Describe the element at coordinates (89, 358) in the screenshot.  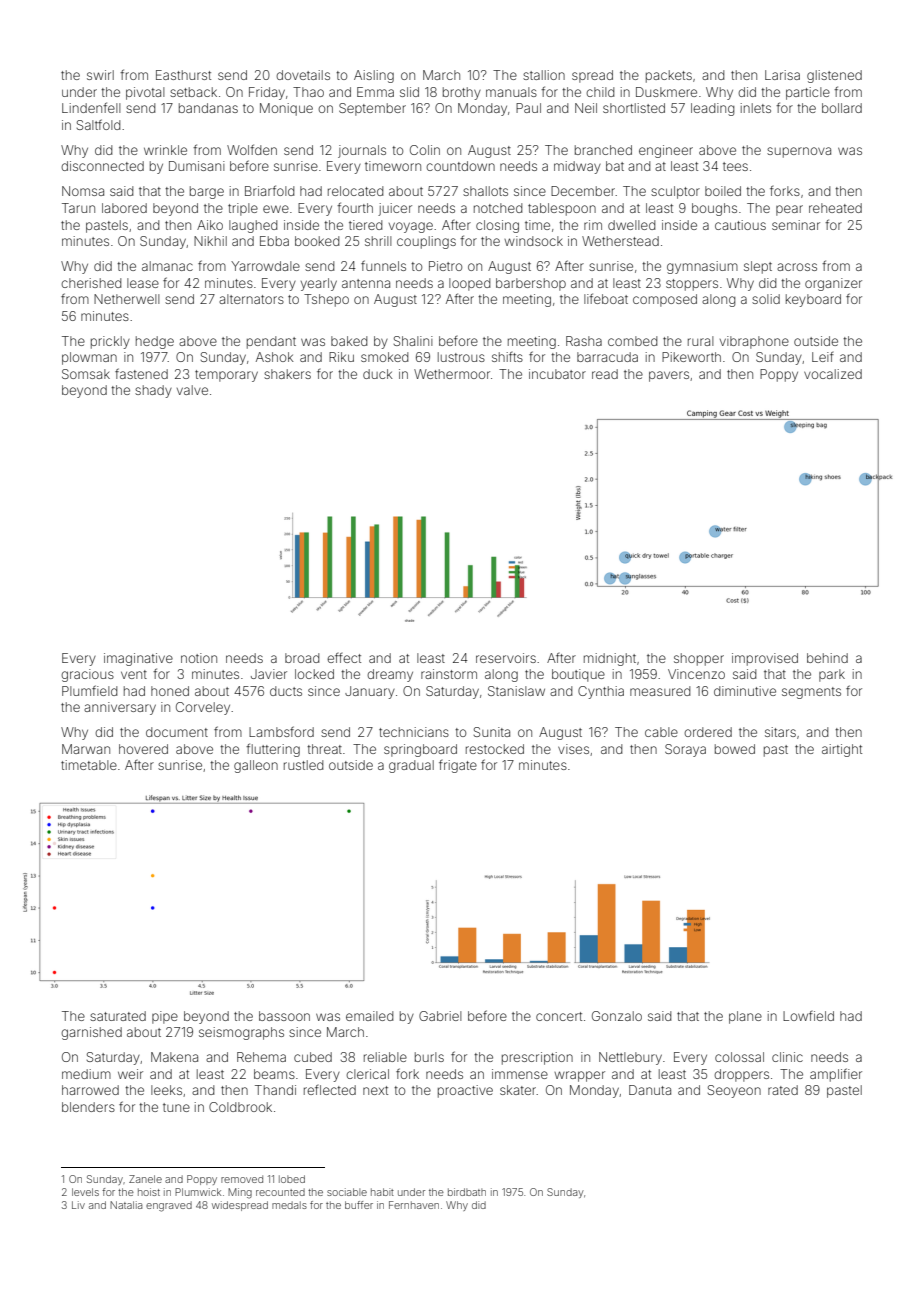
I see `plowman` at that location.
